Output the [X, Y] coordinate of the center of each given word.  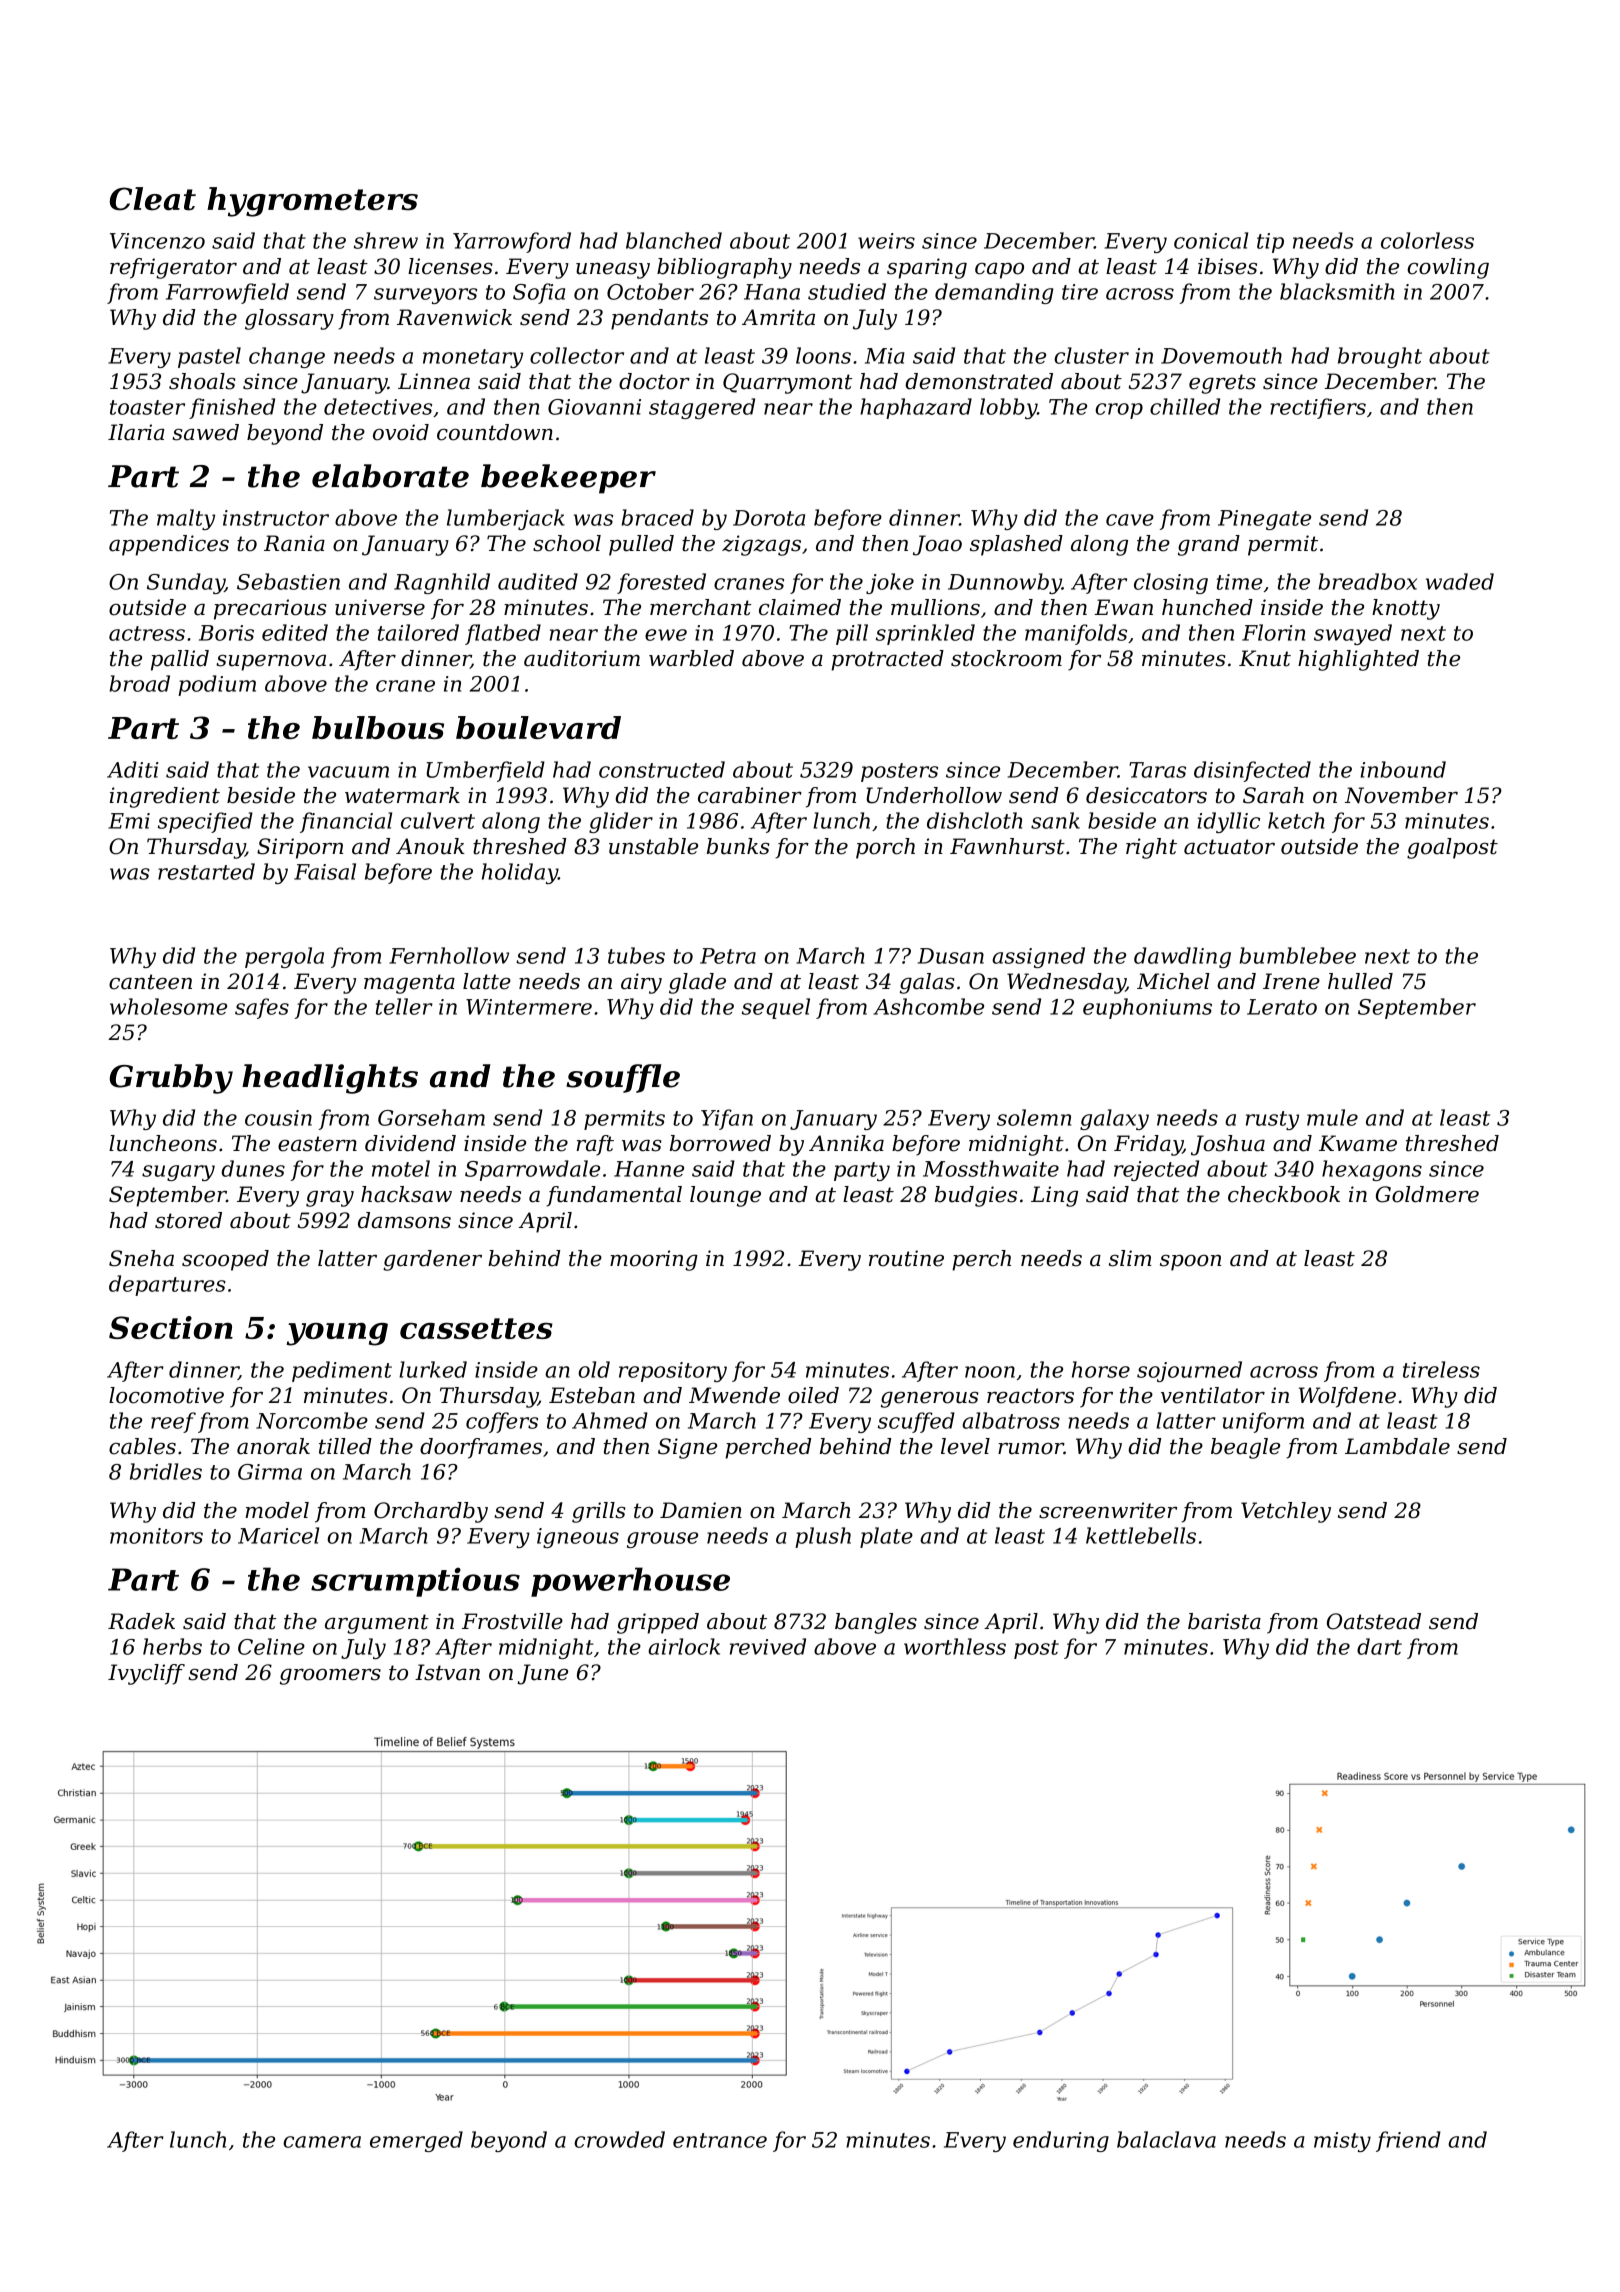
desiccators [1146, 795]
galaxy [1114, 1119]
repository [673, 1372]
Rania [294, 543]
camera [322, 2142]
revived [768, 1646]
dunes [253, 1168]
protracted [887, 660]
